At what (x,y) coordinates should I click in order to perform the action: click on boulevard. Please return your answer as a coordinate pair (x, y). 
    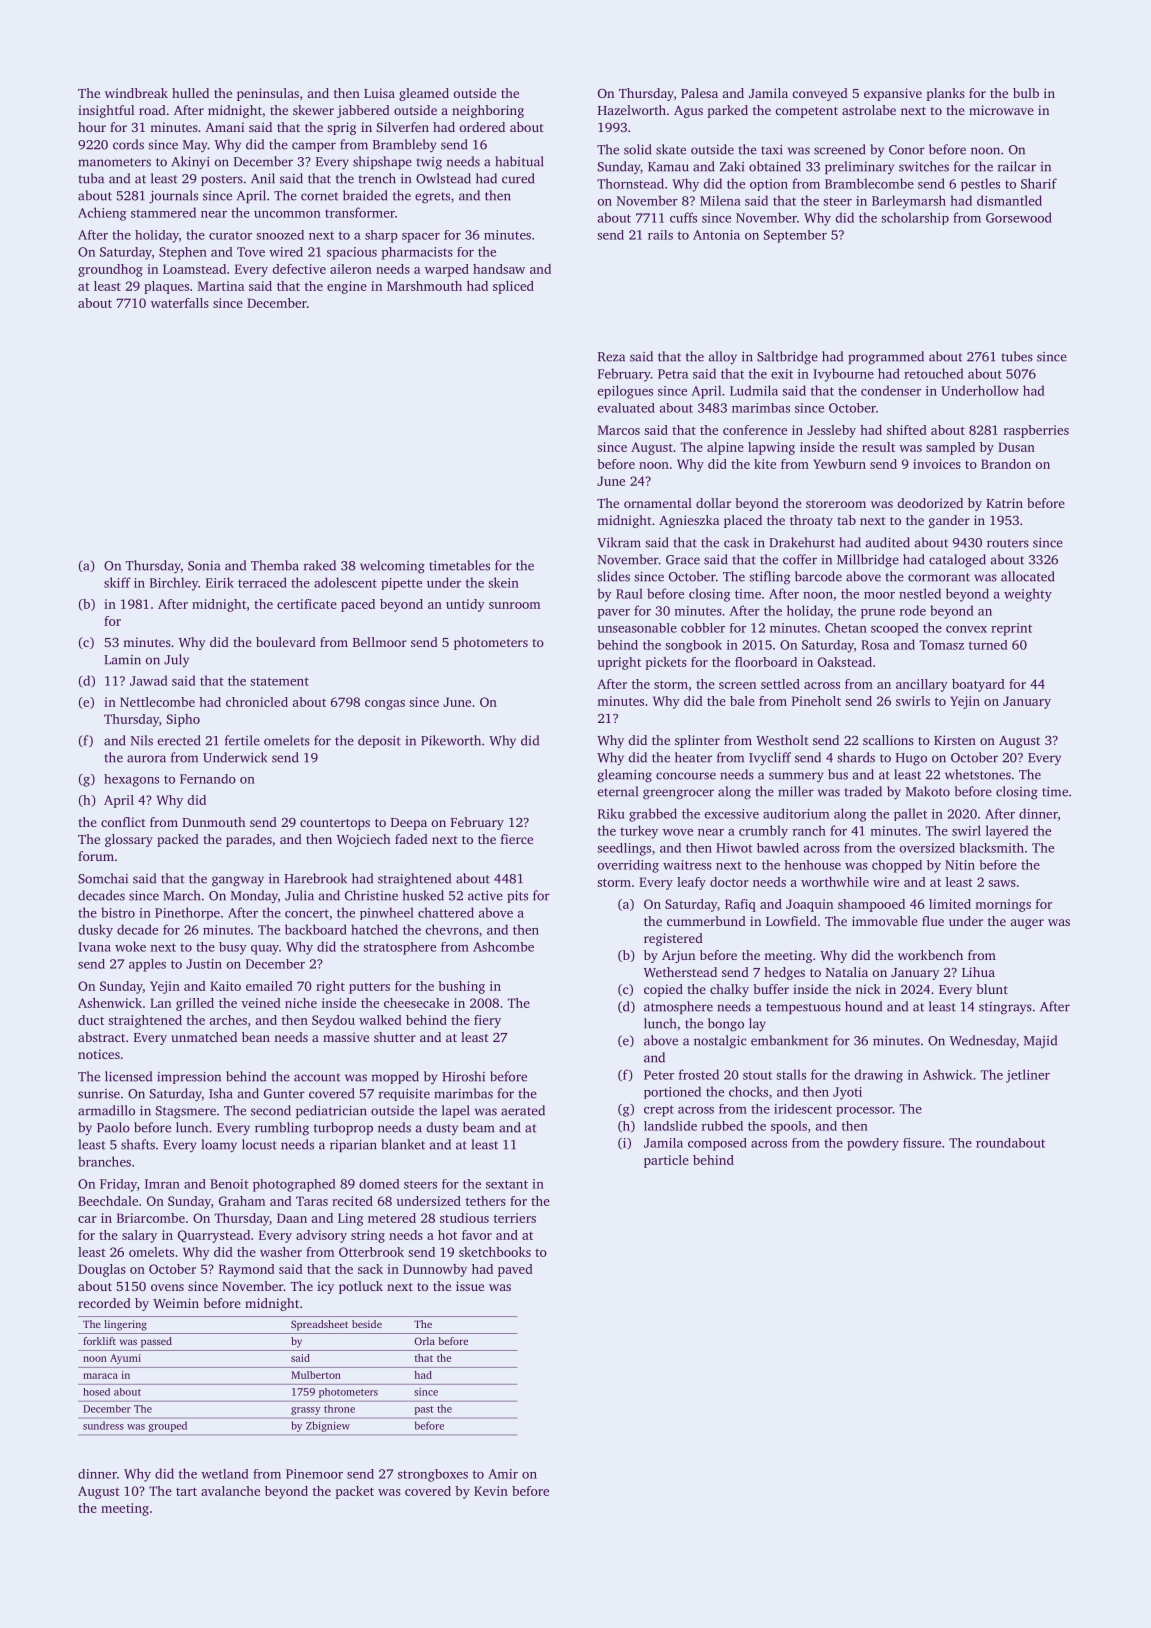
    Looking at the image, I should click on (286, 642).
